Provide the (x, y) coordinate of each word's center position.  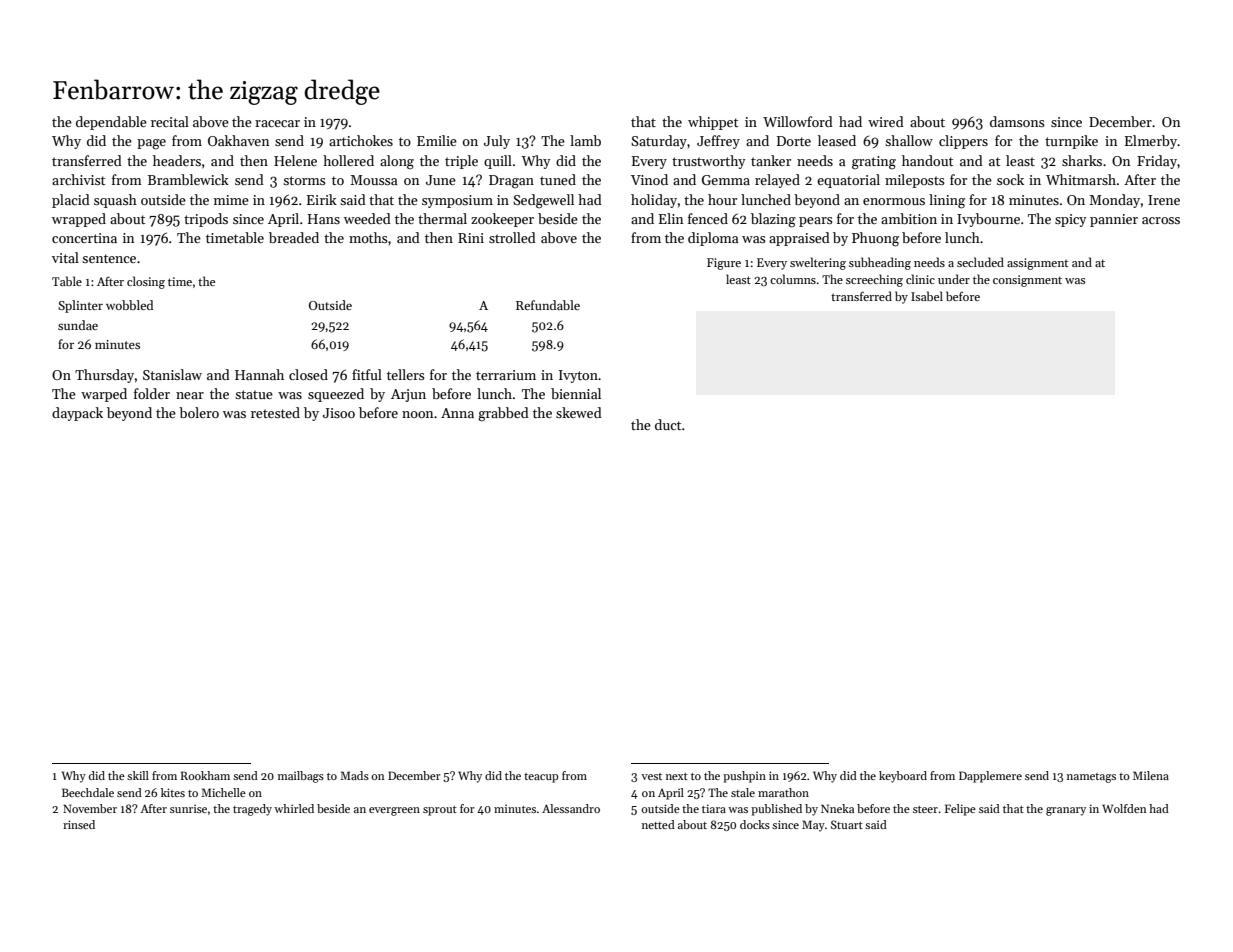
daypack (77, 414)
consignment (1027, 281)
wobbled (129, 305)
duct (668, 424)
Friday (1157, 162)
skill (138, 775)
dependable (111, 123)
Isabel (927, 296)
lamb (585, 140)
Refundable (548, 305)
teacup (541, 778)
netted (658, 824)
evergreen (394, 811)
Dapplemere (990, 777)
